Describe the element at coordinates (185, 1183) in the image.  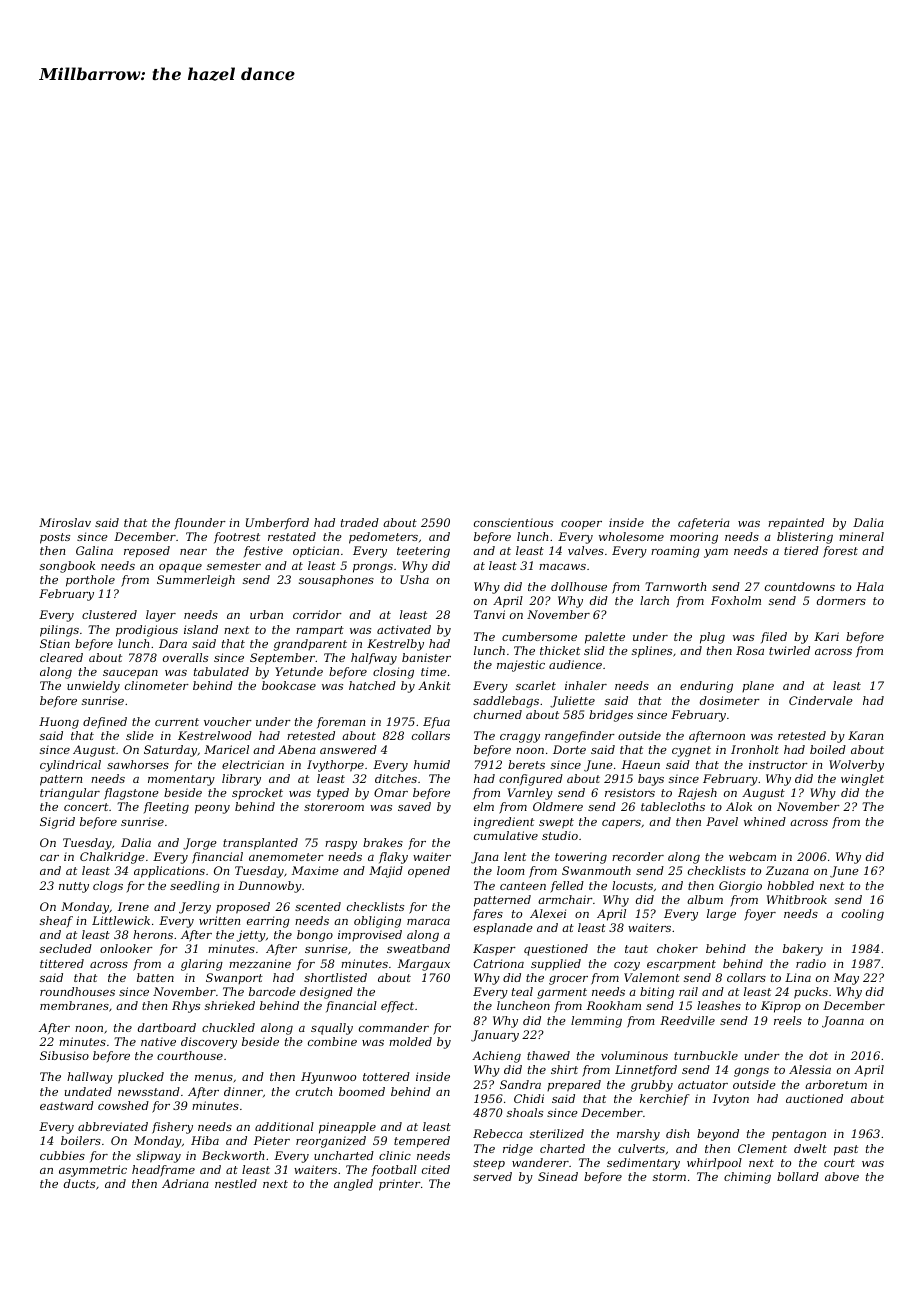
I see `Adriana` at that location.
